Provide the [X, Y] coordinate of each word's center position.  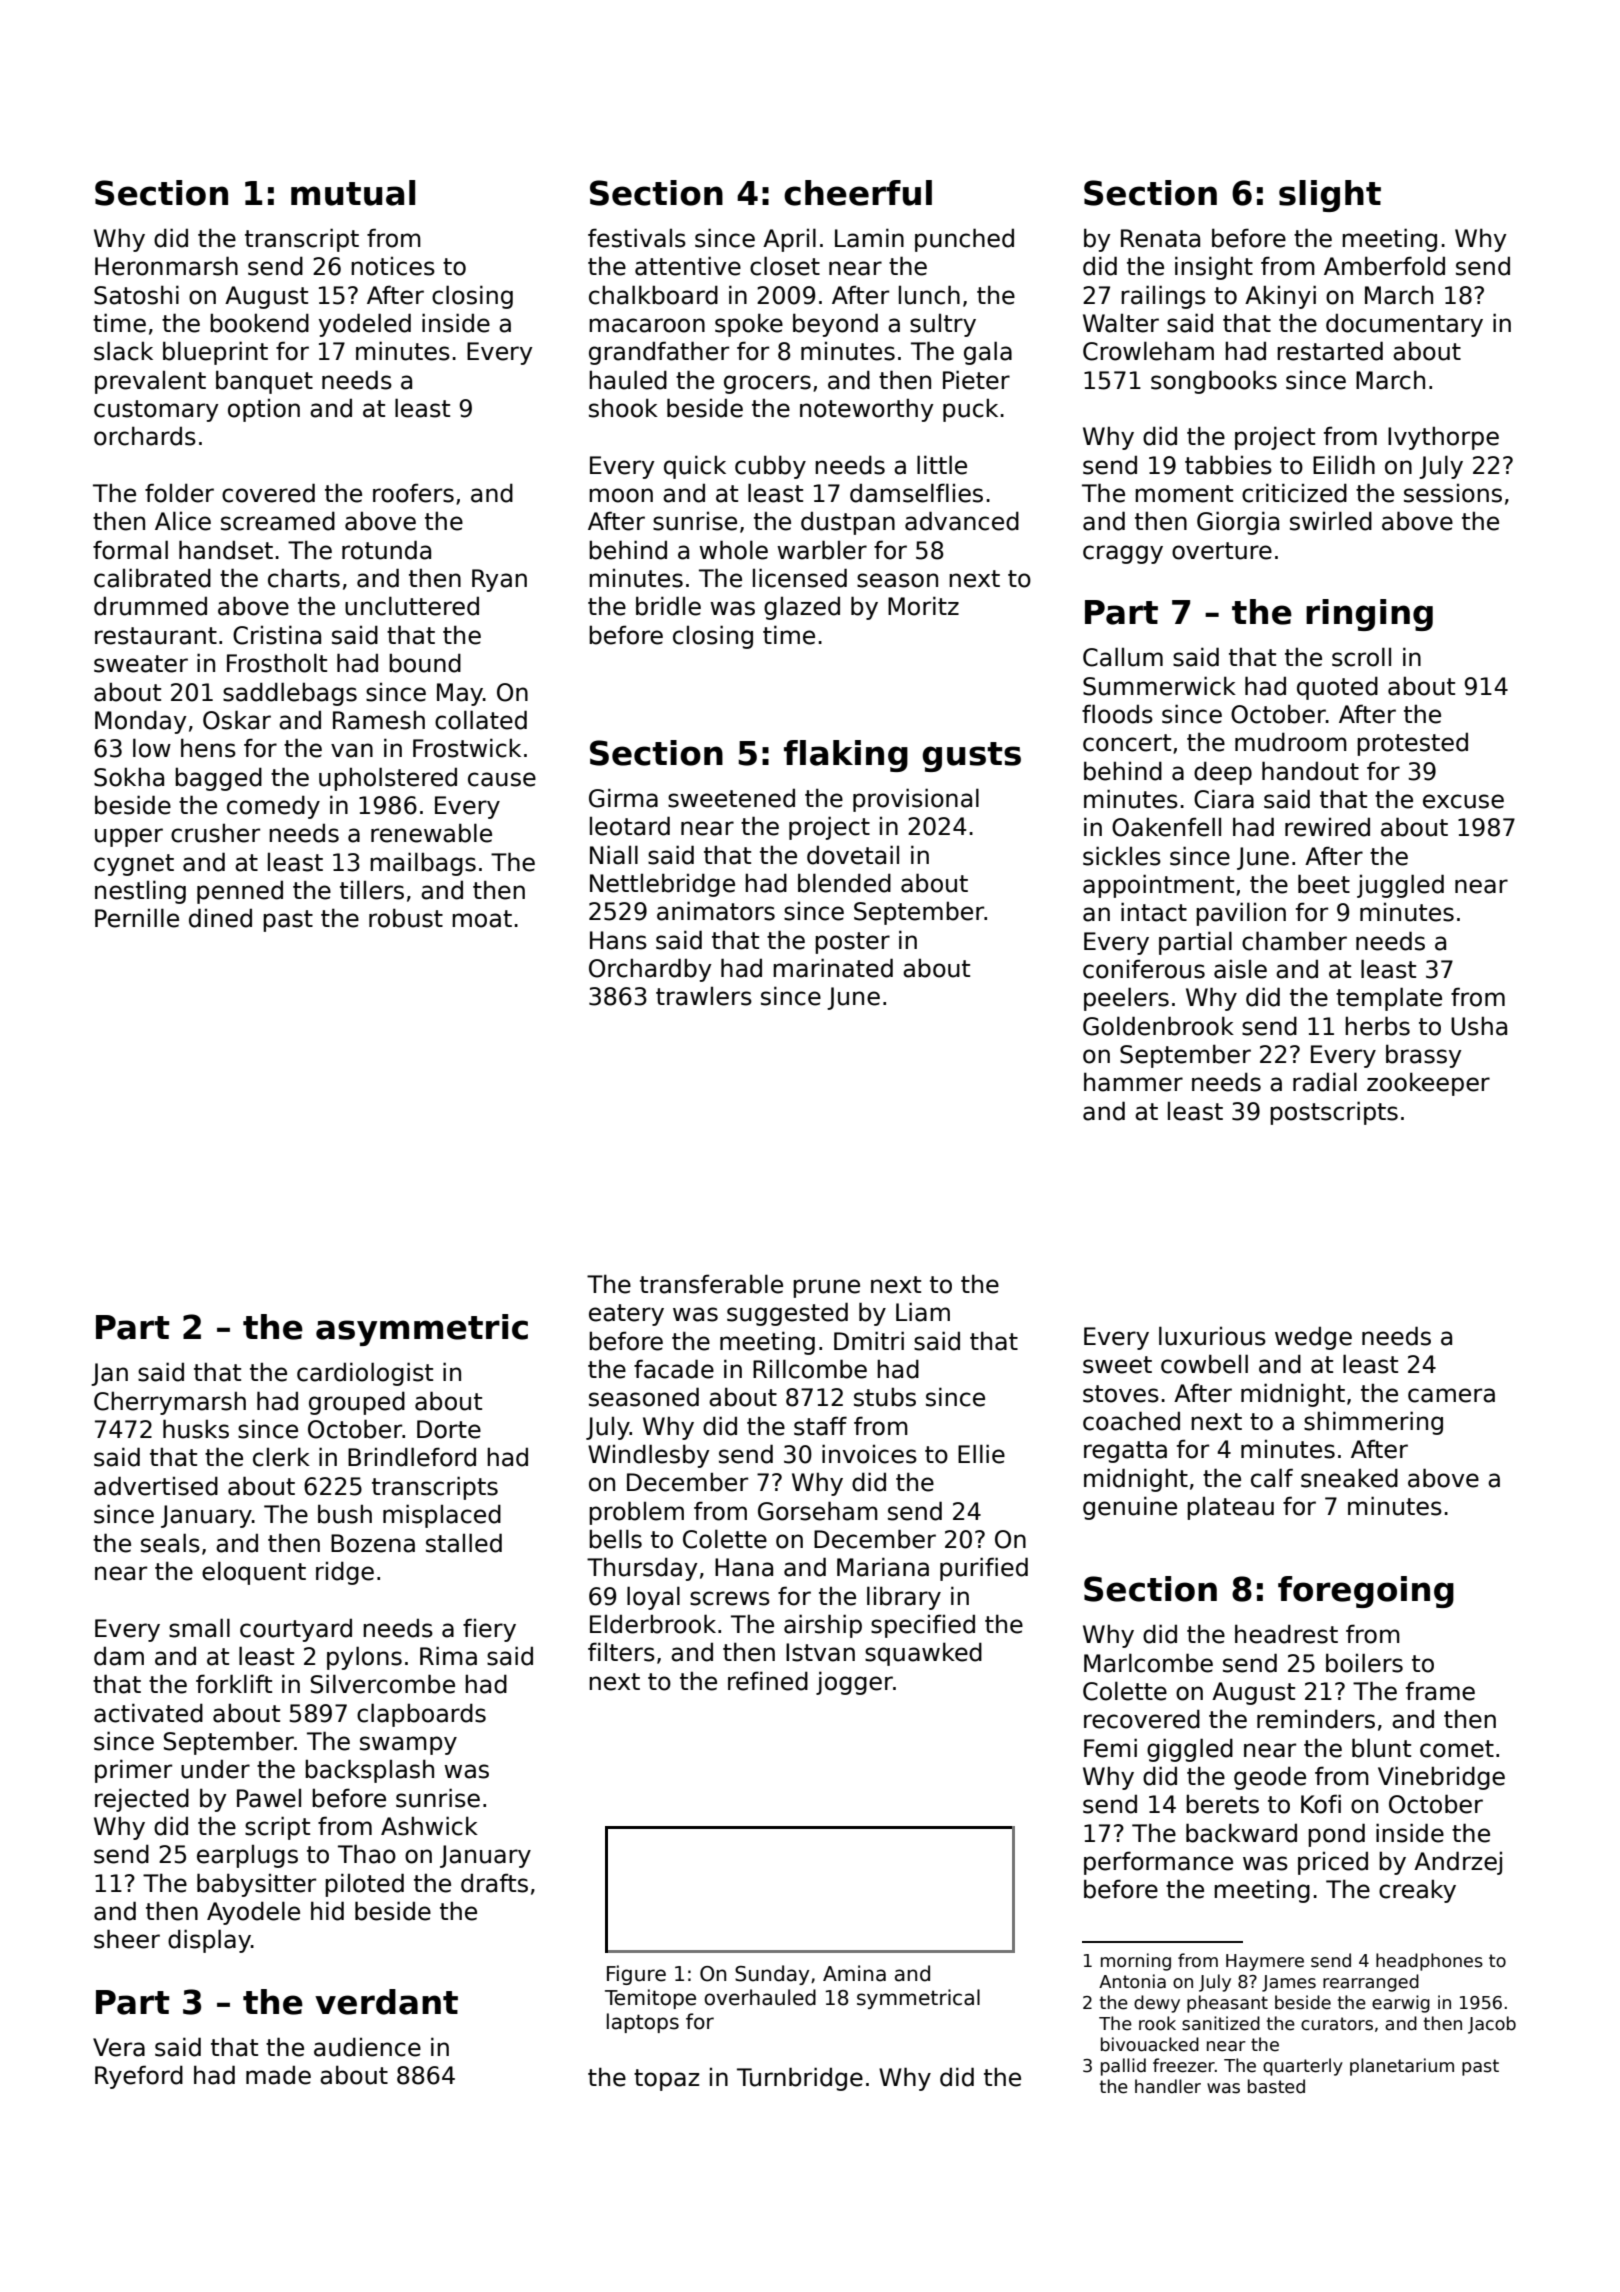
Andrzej [1458, 1863]
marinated [833, 968]
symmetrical [918, 1999]
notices [393, 266]
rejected [142, 1800]
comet [1457, 1749]
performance [1158, 1863]
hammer [1133, 1082]
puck [970, 410]
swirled [1331, 521]
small [199, 1628]
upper [129, 837]
